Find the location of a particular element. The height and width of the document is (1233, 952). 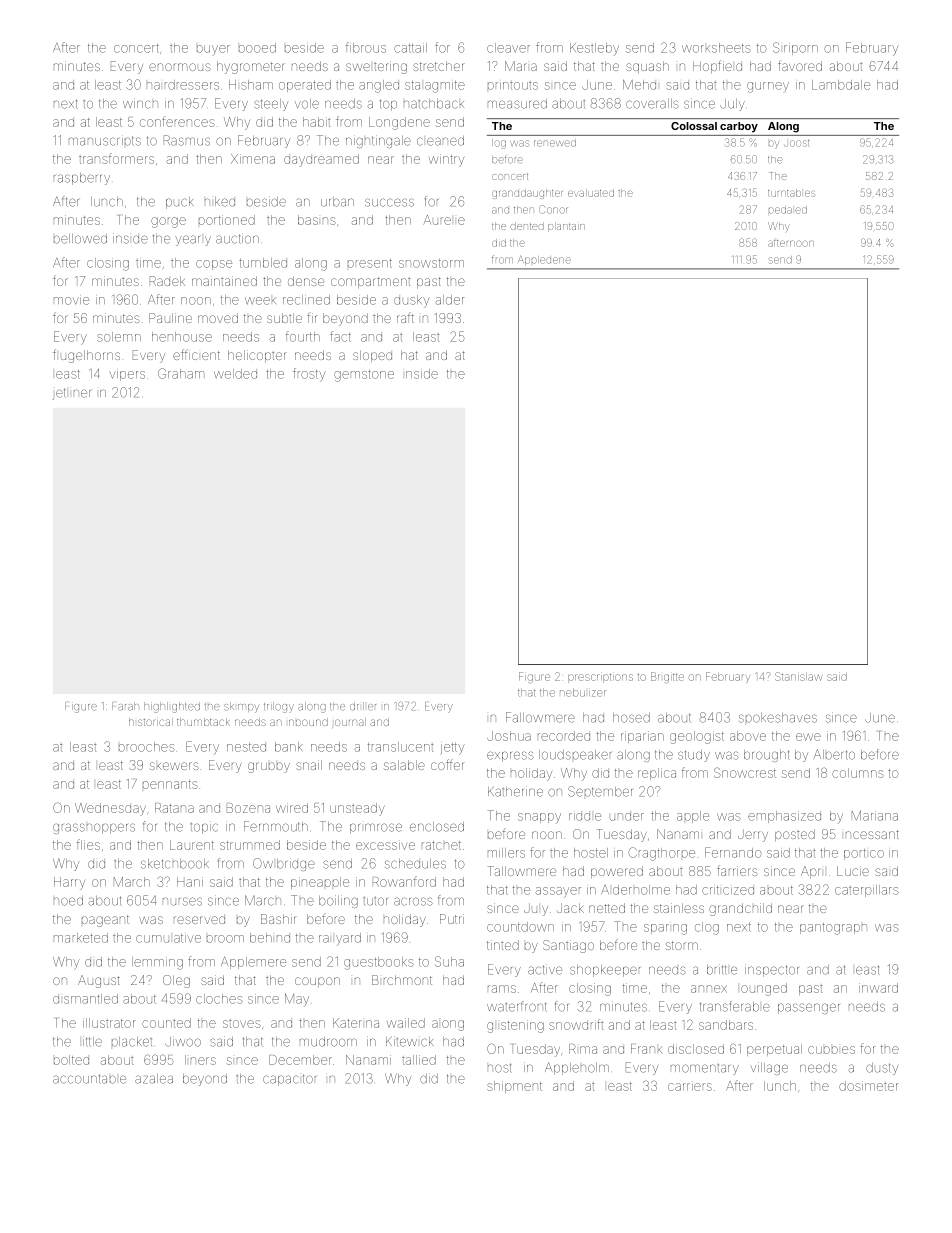

Siriporn is located at coordinates (795, 48).
